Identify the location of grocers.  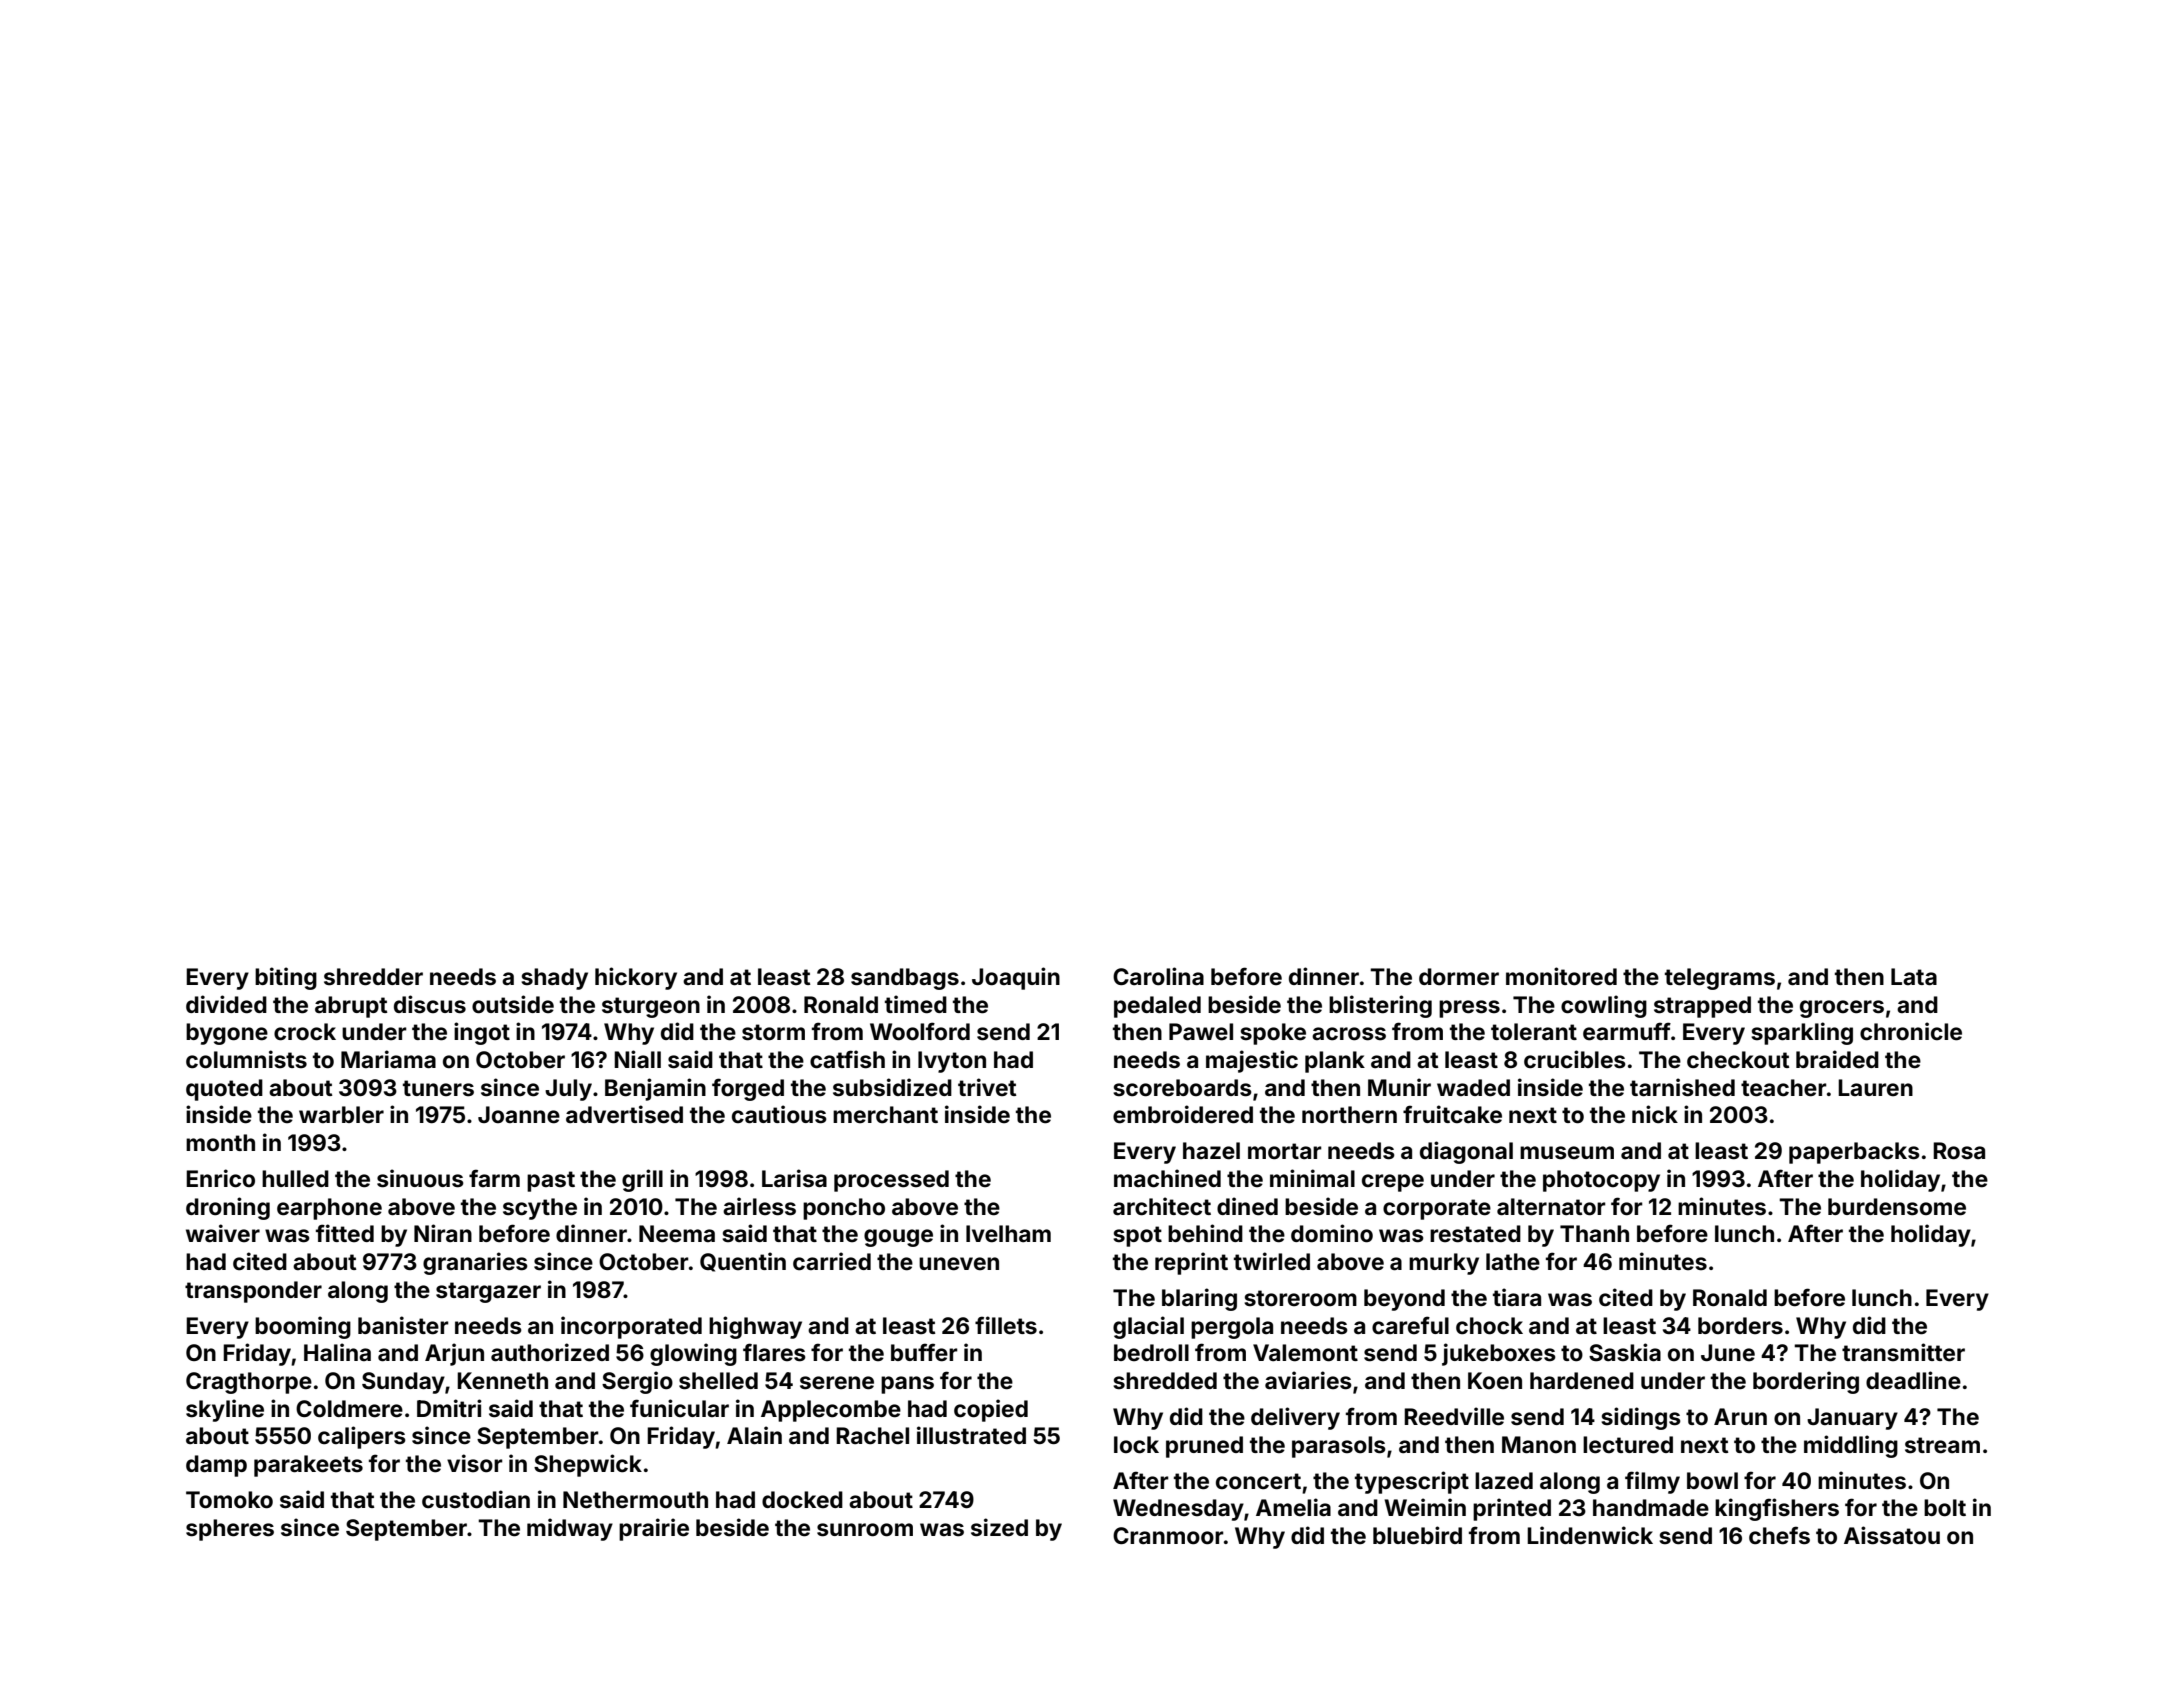
(1842, 1009).
